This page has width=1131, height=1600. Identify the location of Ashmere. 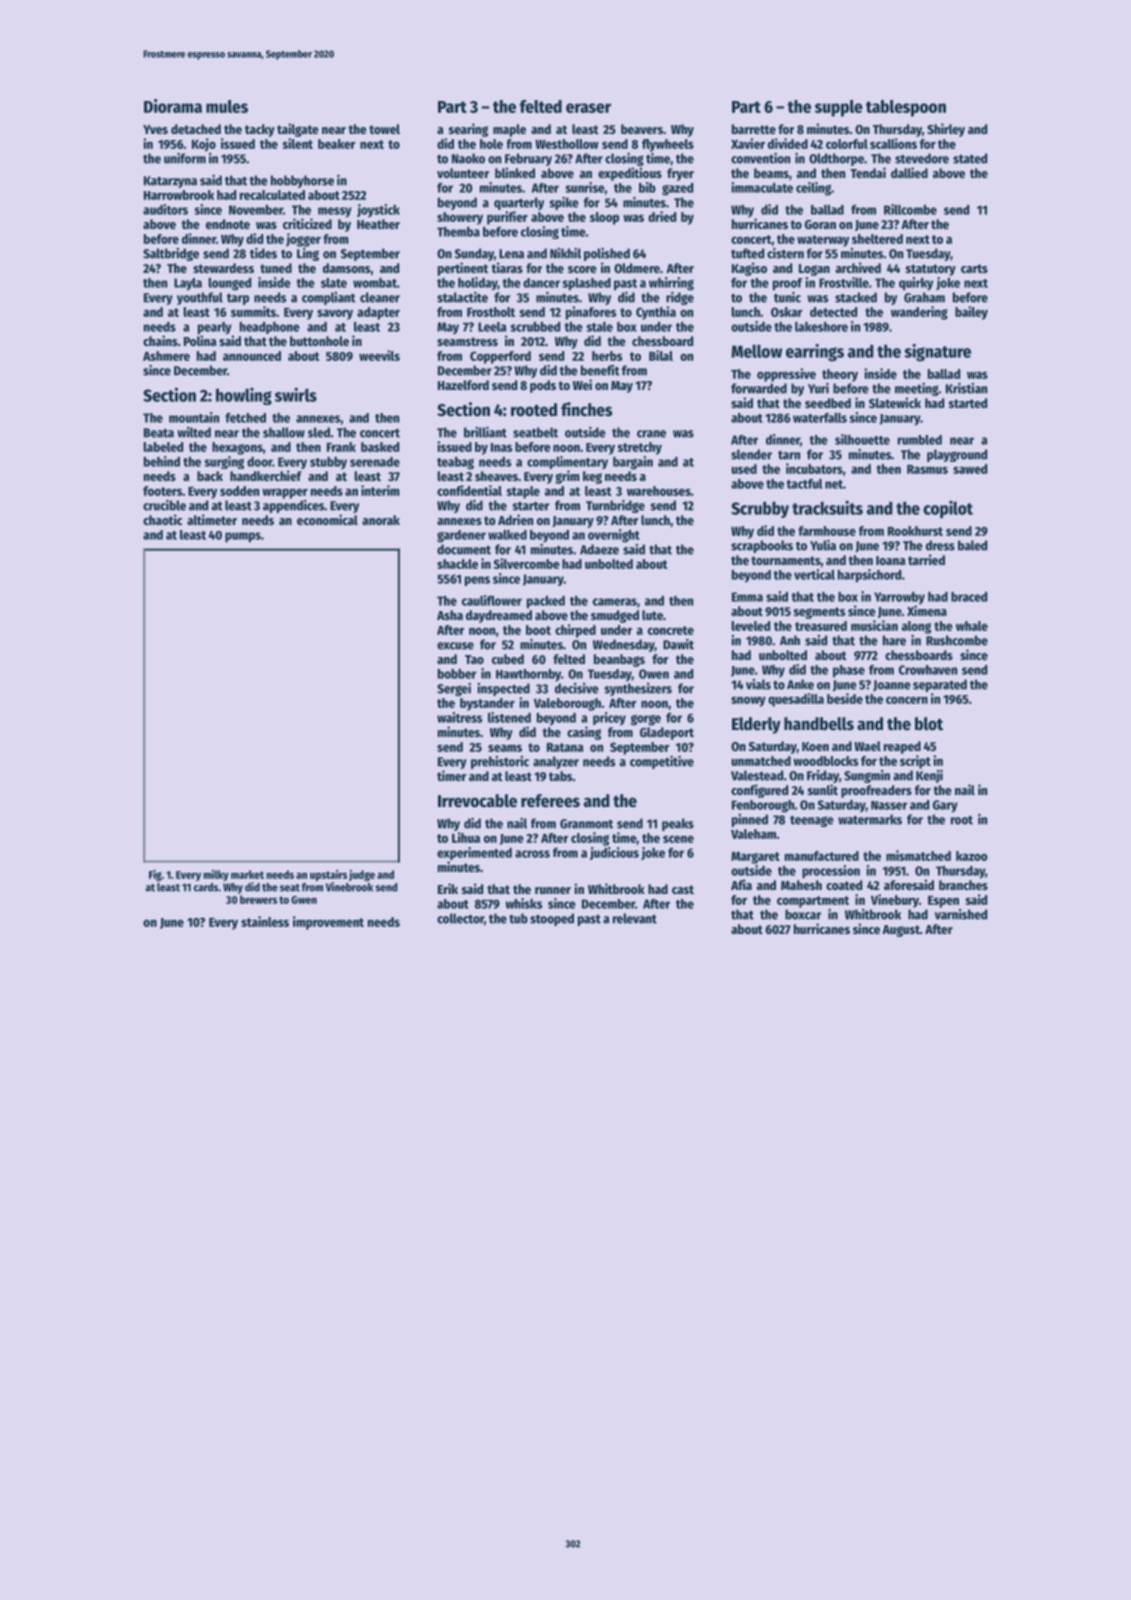
(166, 356).
